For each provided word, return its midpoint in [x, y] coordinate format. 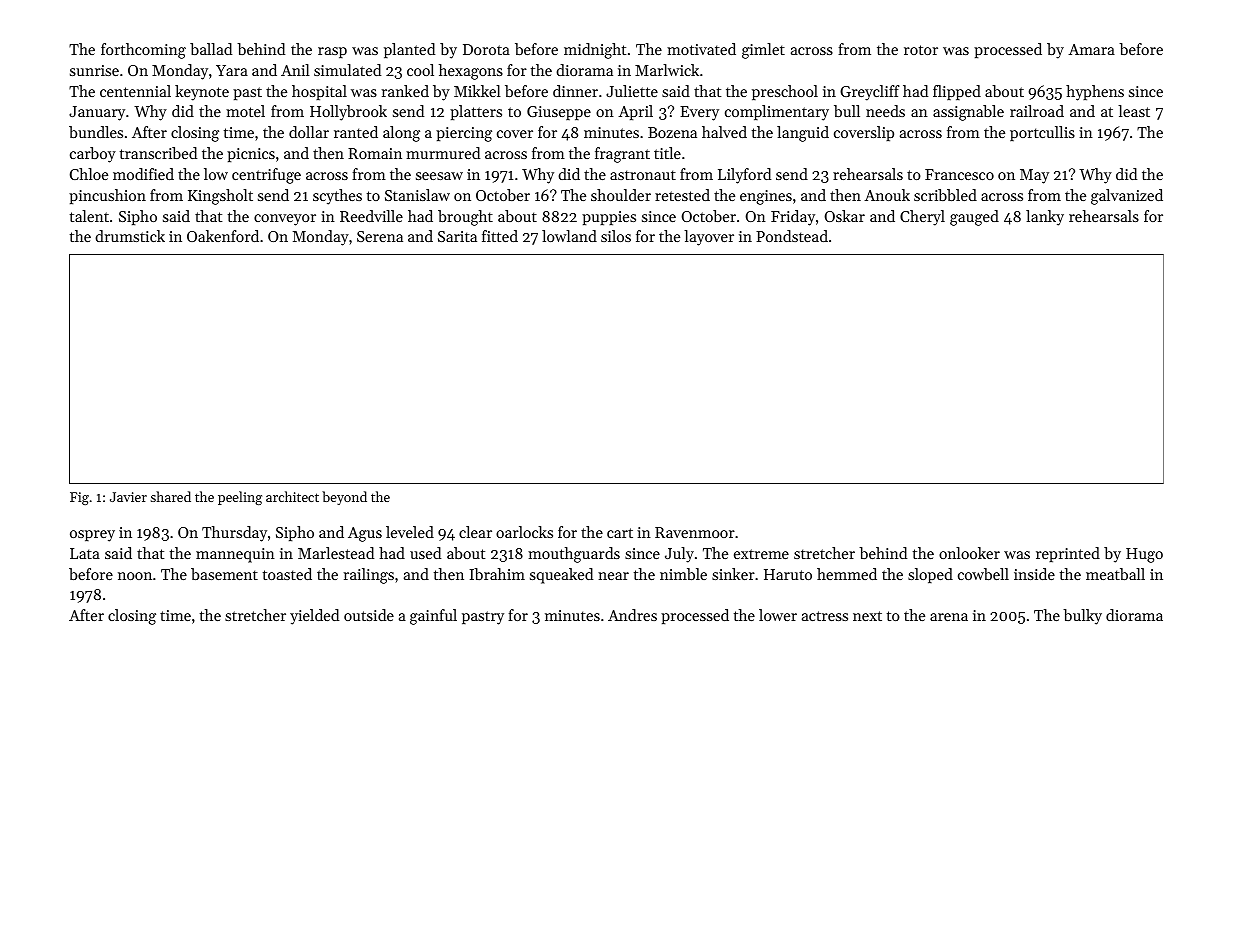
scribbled [945, 195]
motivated [701, 49]
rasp [332, 52]
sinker [733, 574]
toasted [287, 574]
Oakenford [223, 236]
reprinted [1068, 554]
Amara [1091, 49]
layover [709, 238]
